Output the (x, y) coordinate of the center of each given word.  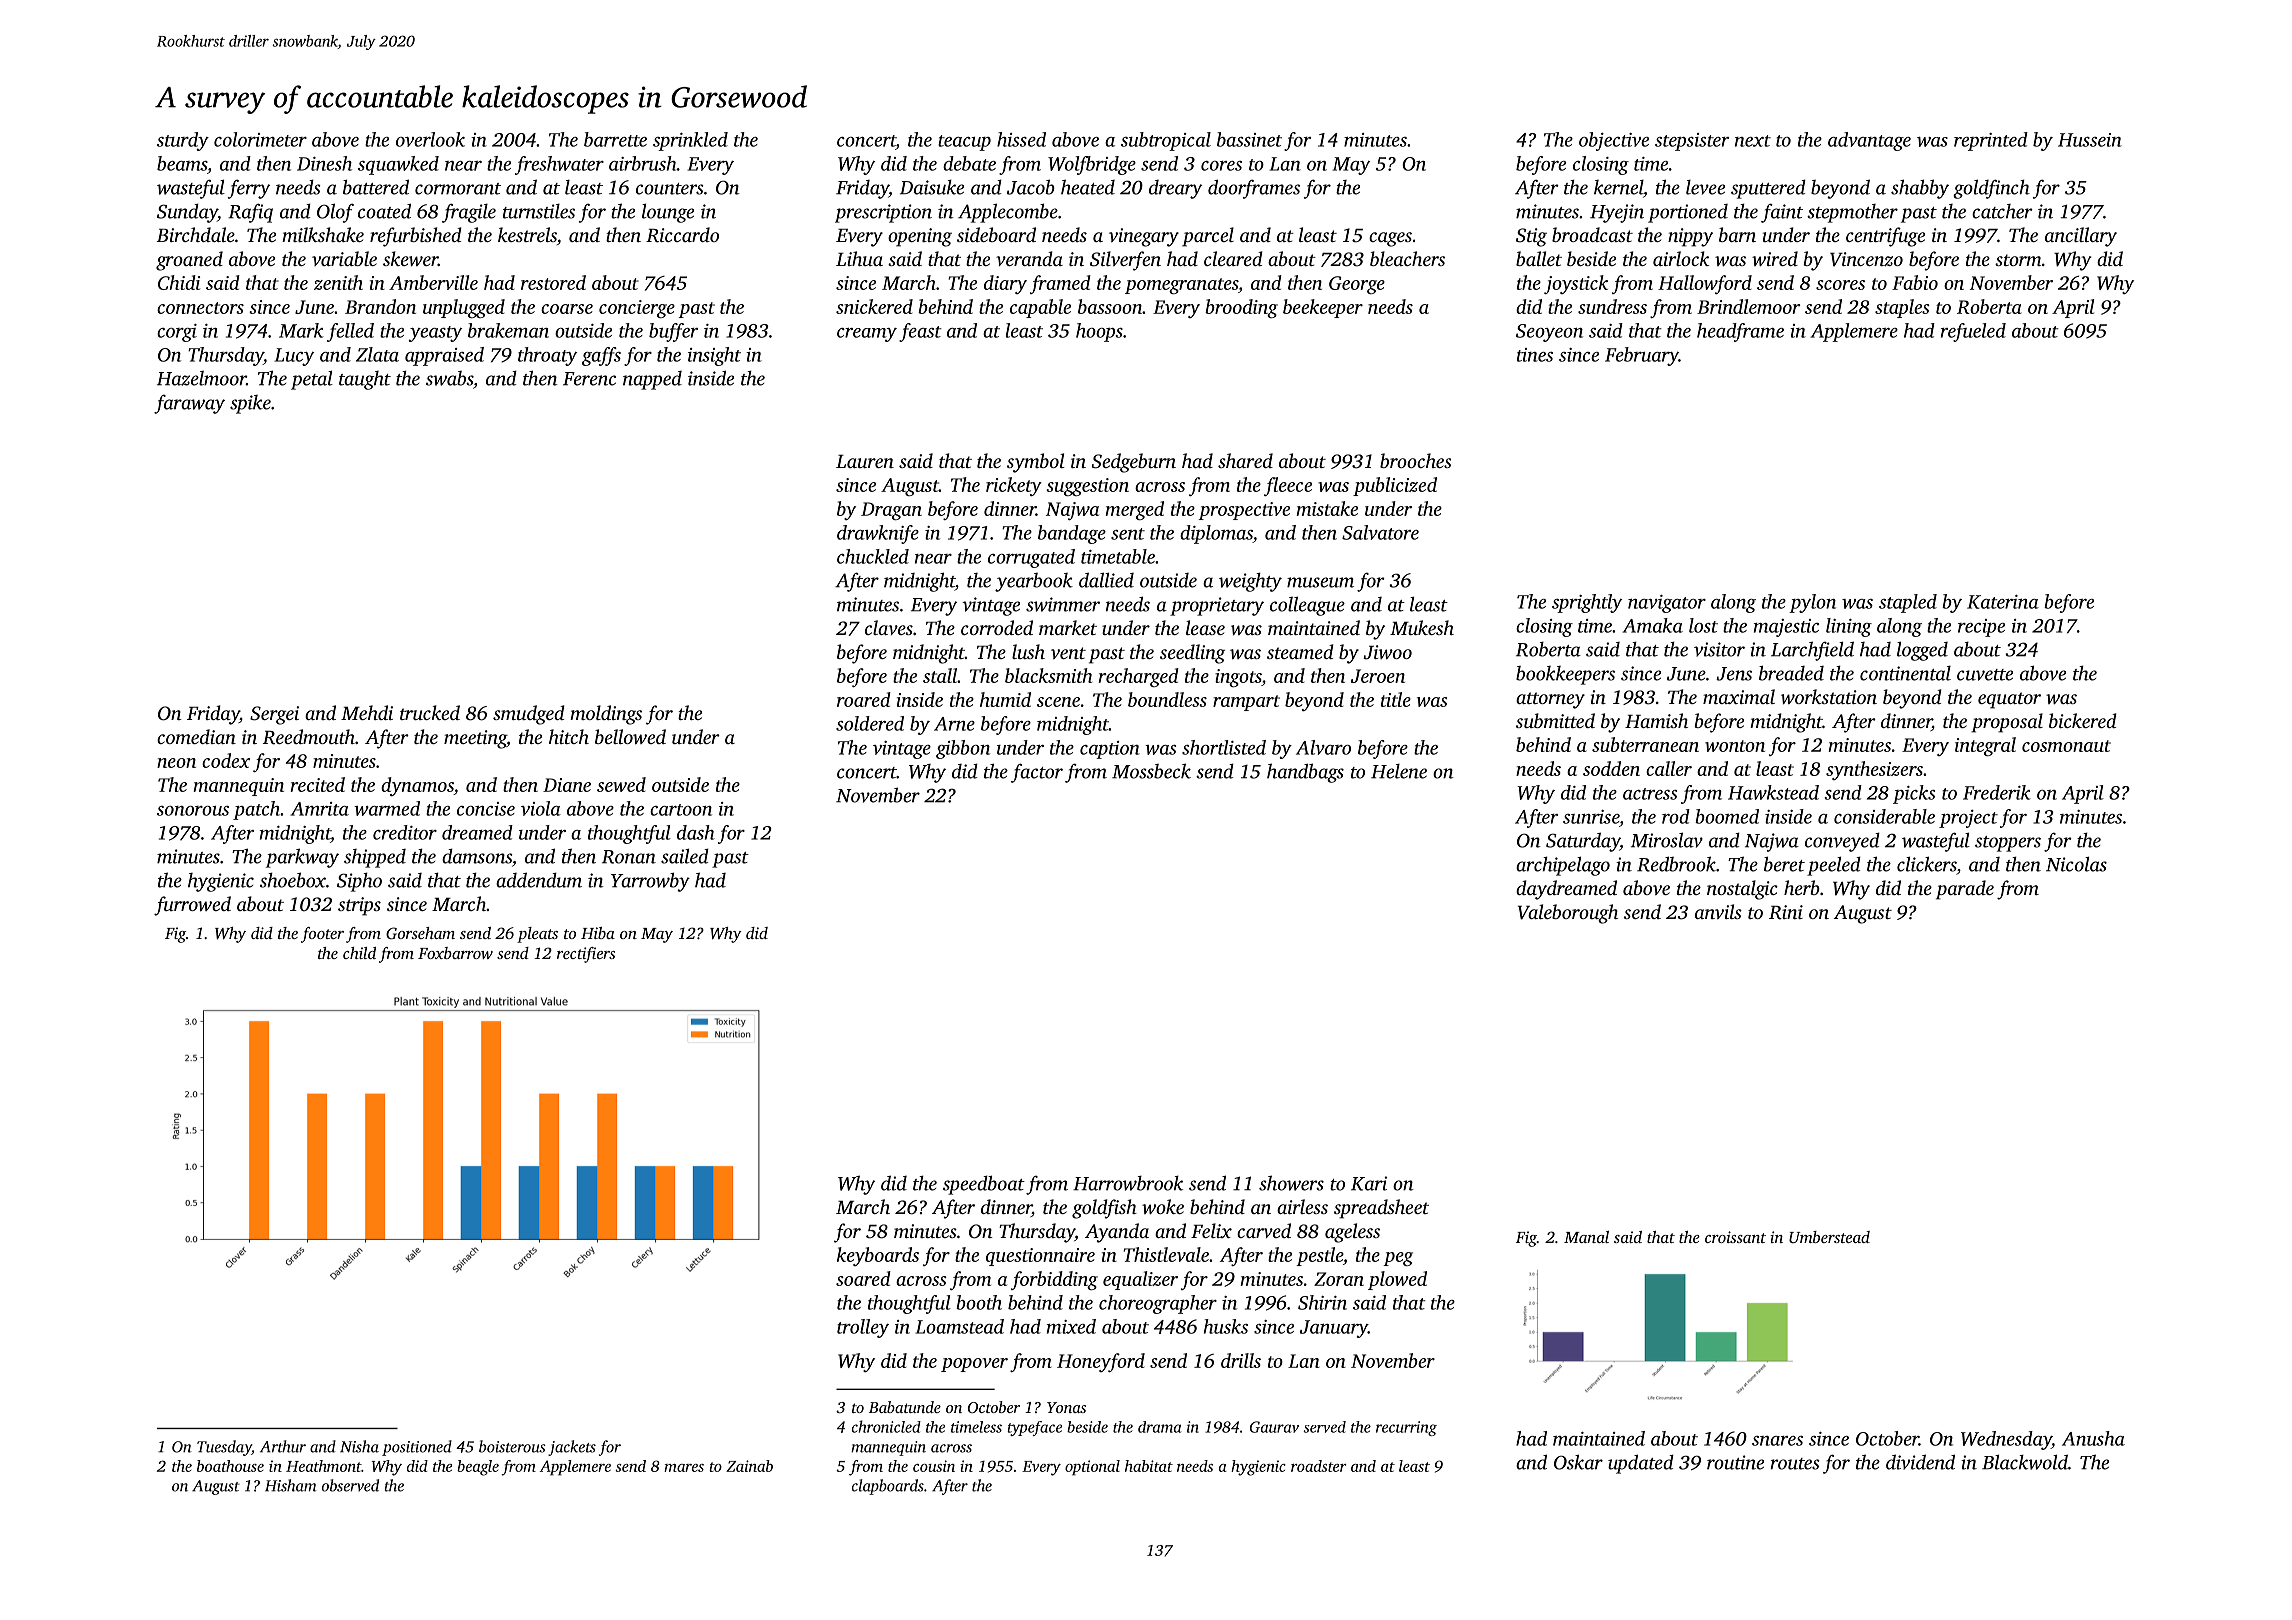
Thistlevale (1166, 1254)
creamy (867, 335)
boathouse (230, 1466)
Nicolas (2076, 864)
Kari (1369, 1183)
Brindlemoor (1748, 306)
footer (322, 935)
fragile (469, 213)
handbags (1305, 773)
